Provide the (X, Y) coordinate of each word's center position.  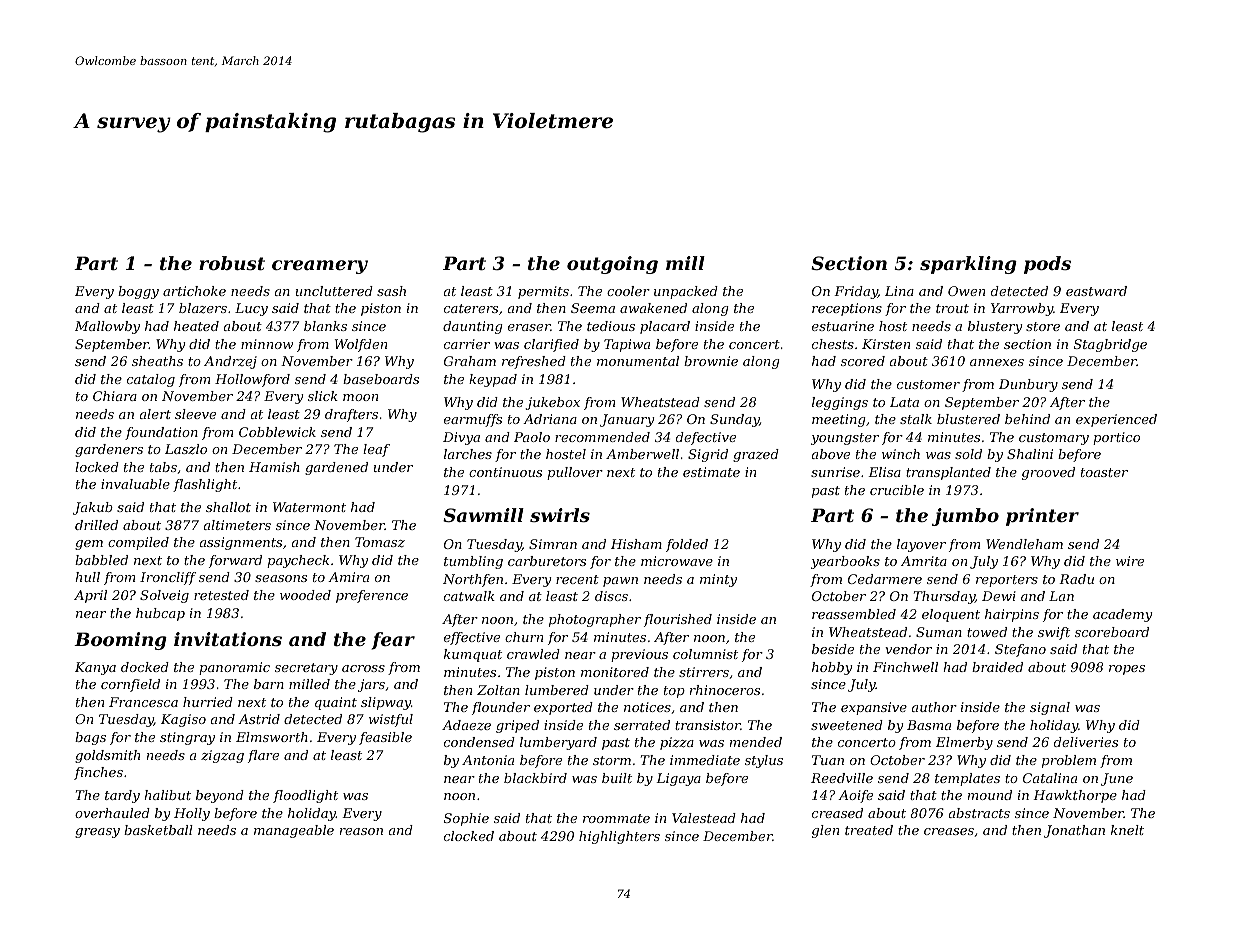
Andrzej (230, 362)
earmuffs (473, 420)
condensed (479, 742)
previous (639, 655)
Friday (856, 292)
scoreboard (1112, 632)
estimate (711, 472)
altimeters (237, 525)
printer (1042, 517)
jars (371, 685)
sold (968, 454)
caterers (471, 308)
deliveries (1086, 742)
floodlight (305, 796)
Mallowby (107, 327)
